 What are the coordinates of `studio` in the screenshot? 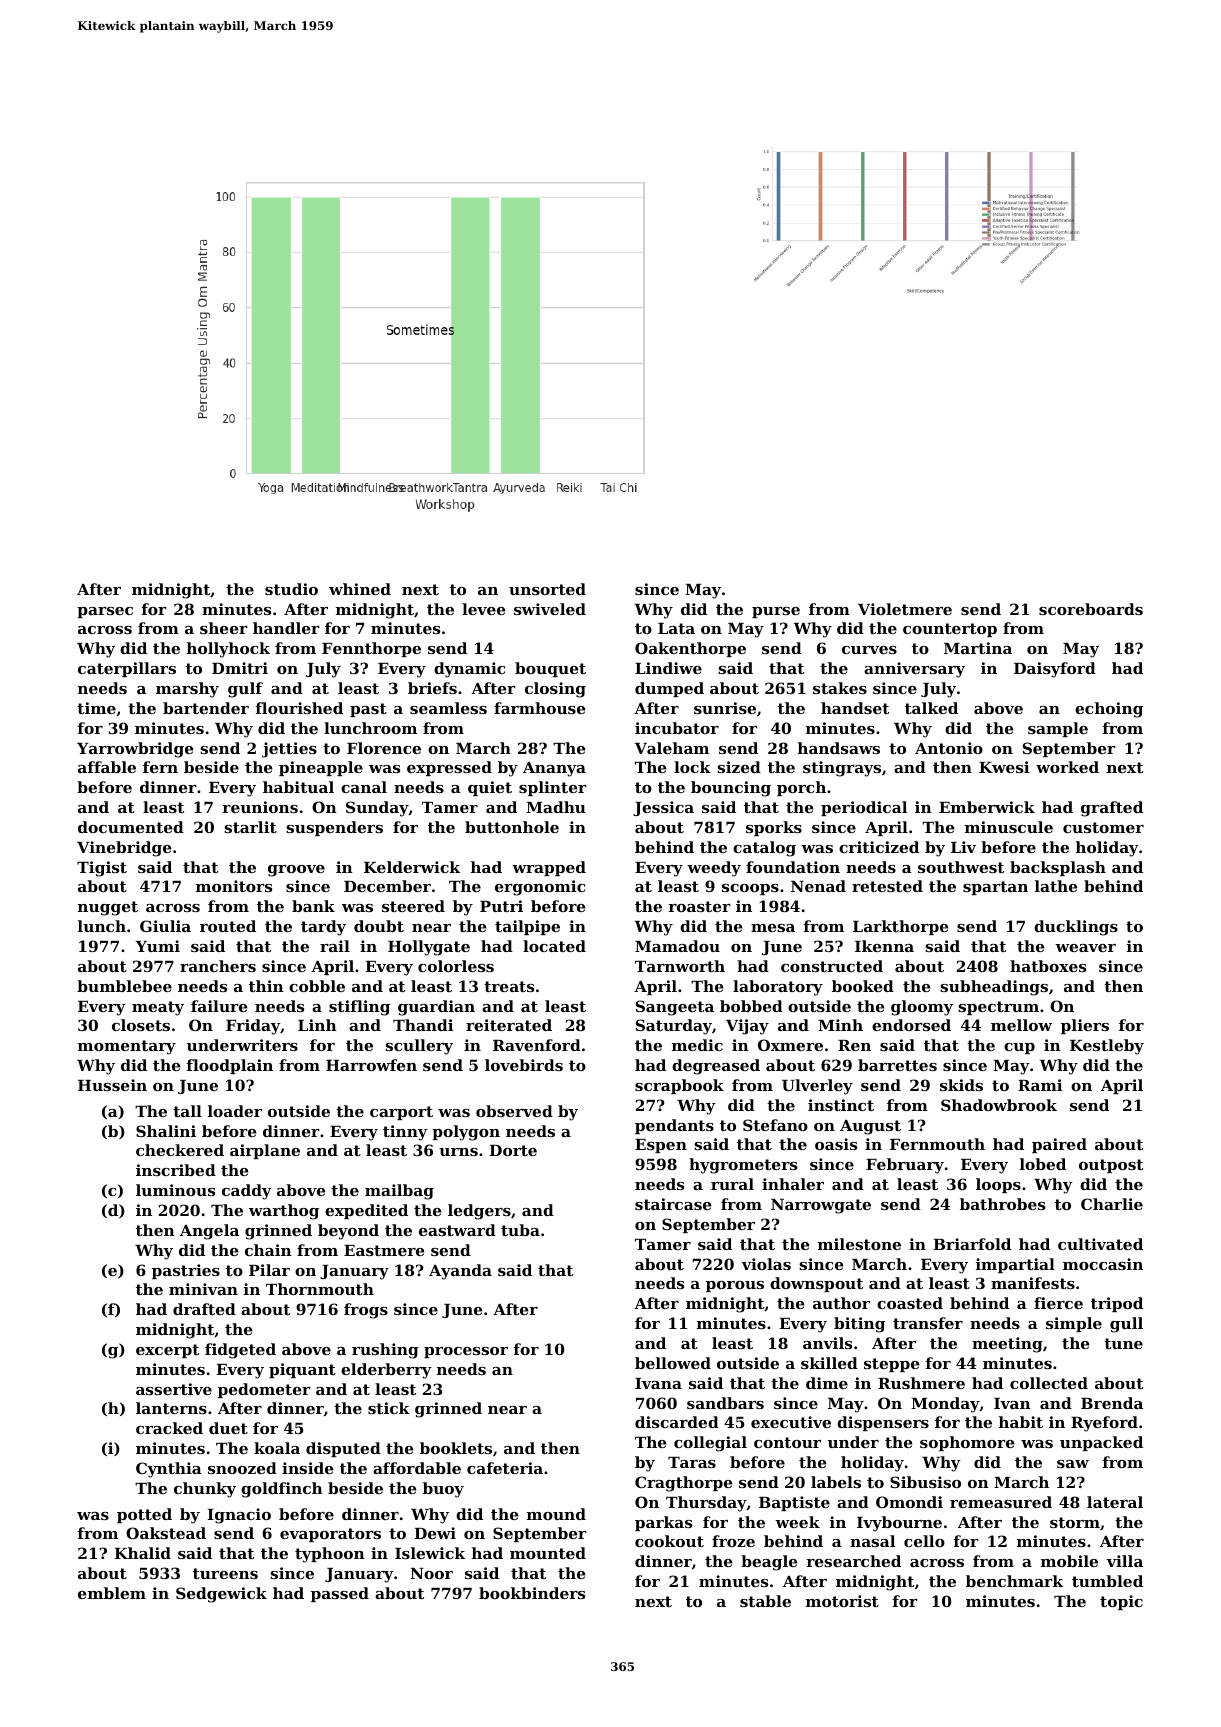 It's located at (291, 589).
